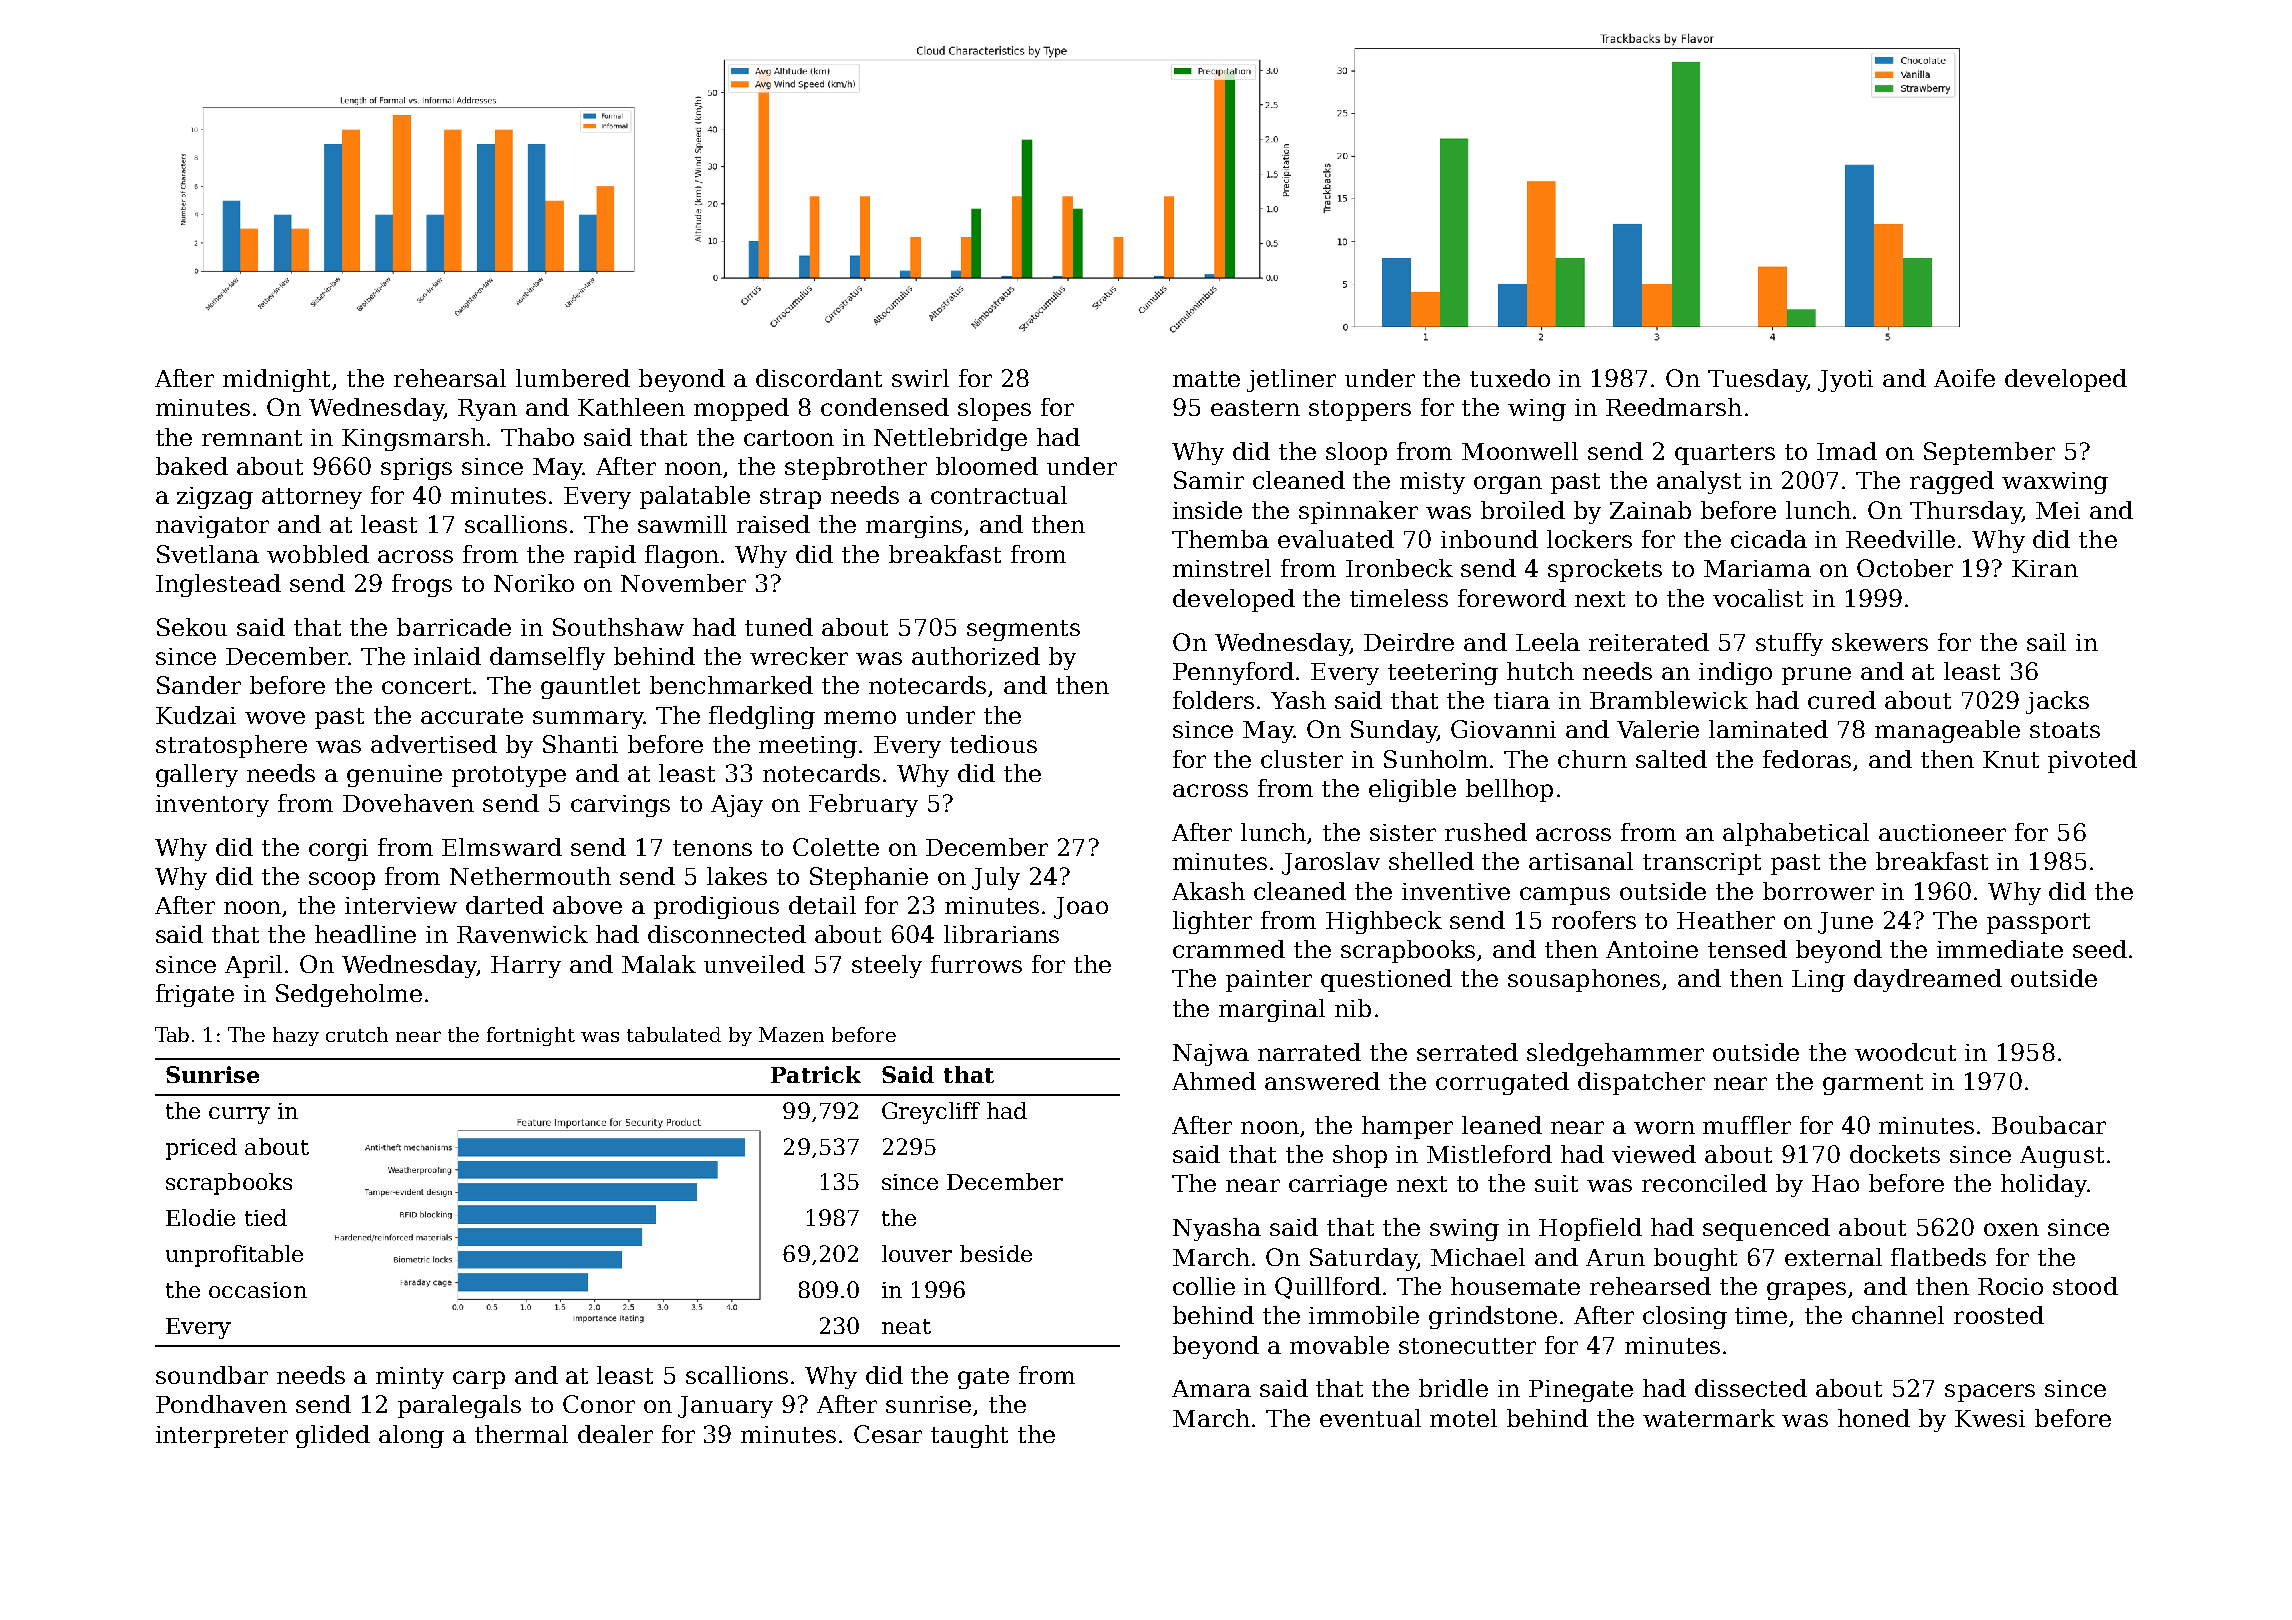 This screenshot has height=1620, width=2292. I want to click on carriage, so click(1338, 1186).
